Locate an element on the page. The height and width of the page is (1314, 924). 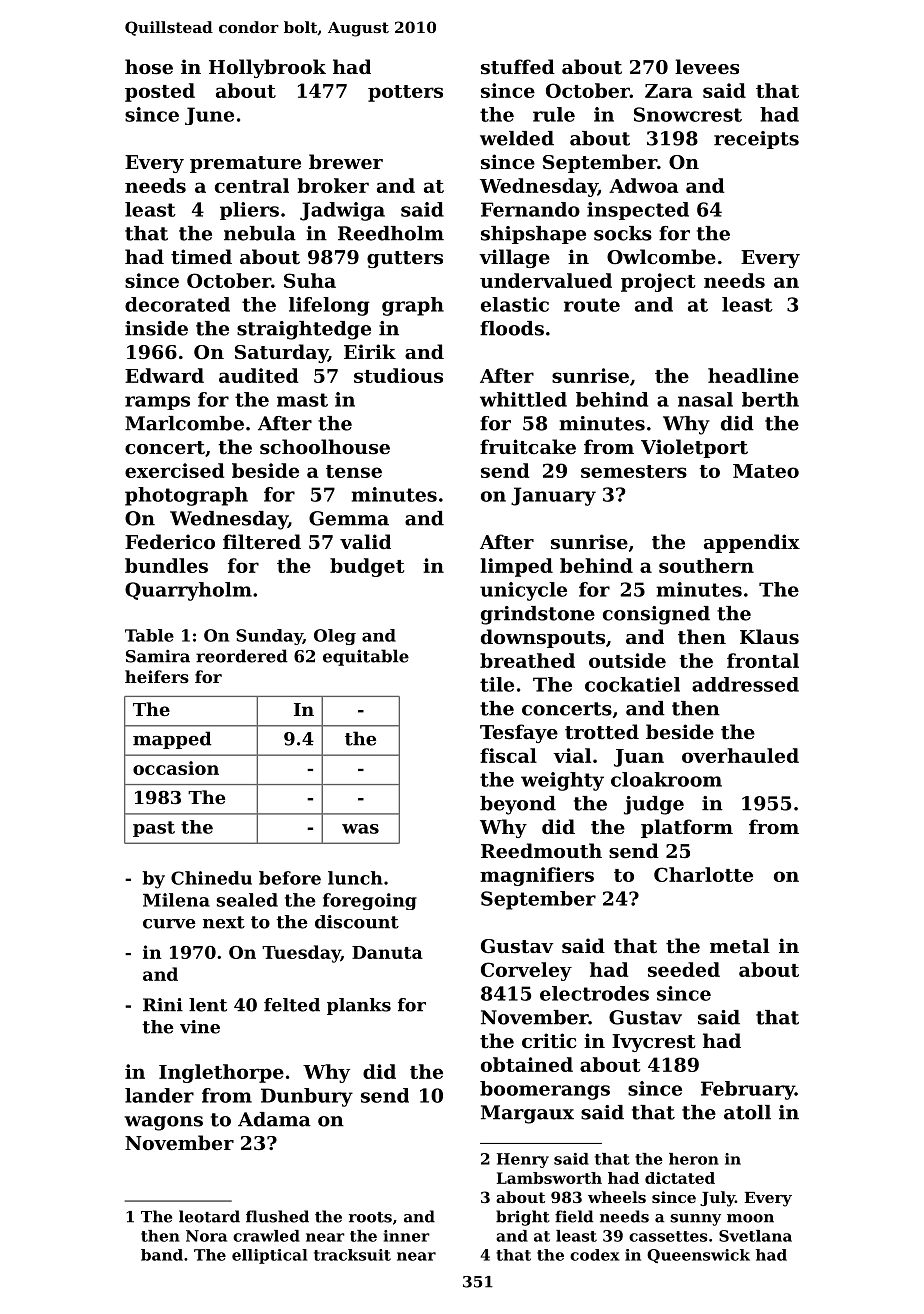
consigned is located at coordinates (656, 615).
